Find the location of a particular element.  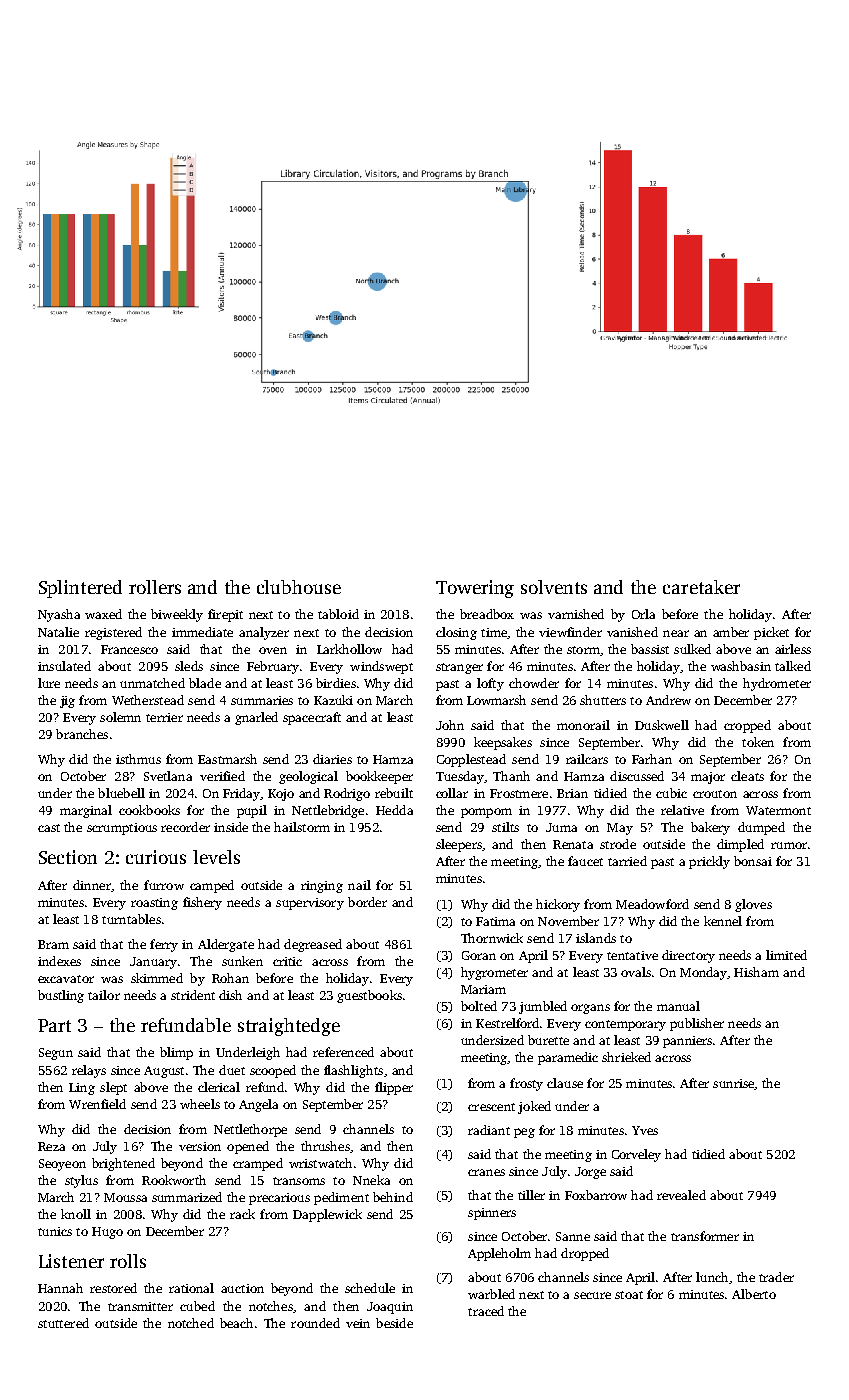

birdies is located at coordinates (336, 683).
